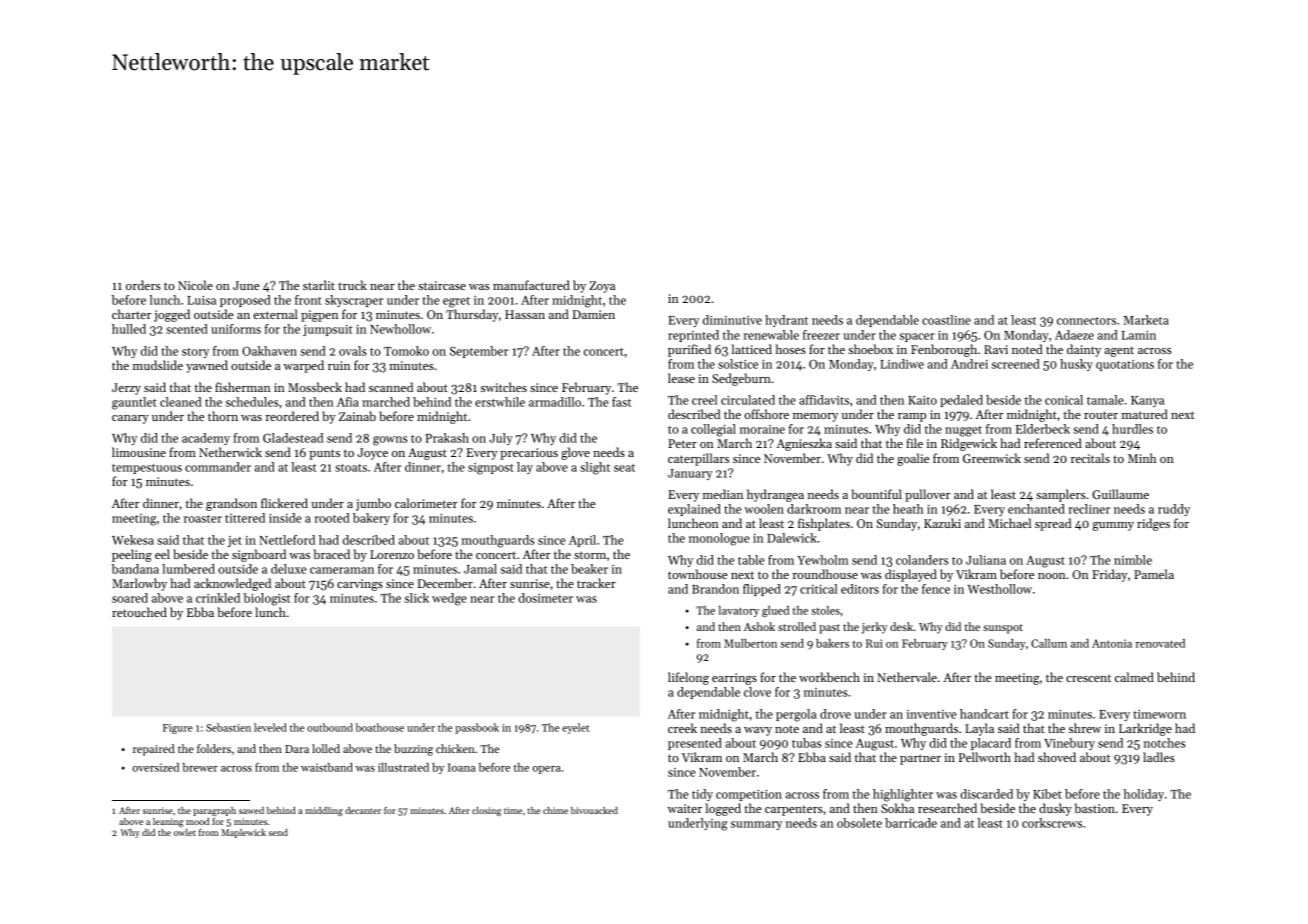 The image size is (1308, 924). Describe the element at coordinates (694, 510) in the screenshot. I see `explained` at that location.
